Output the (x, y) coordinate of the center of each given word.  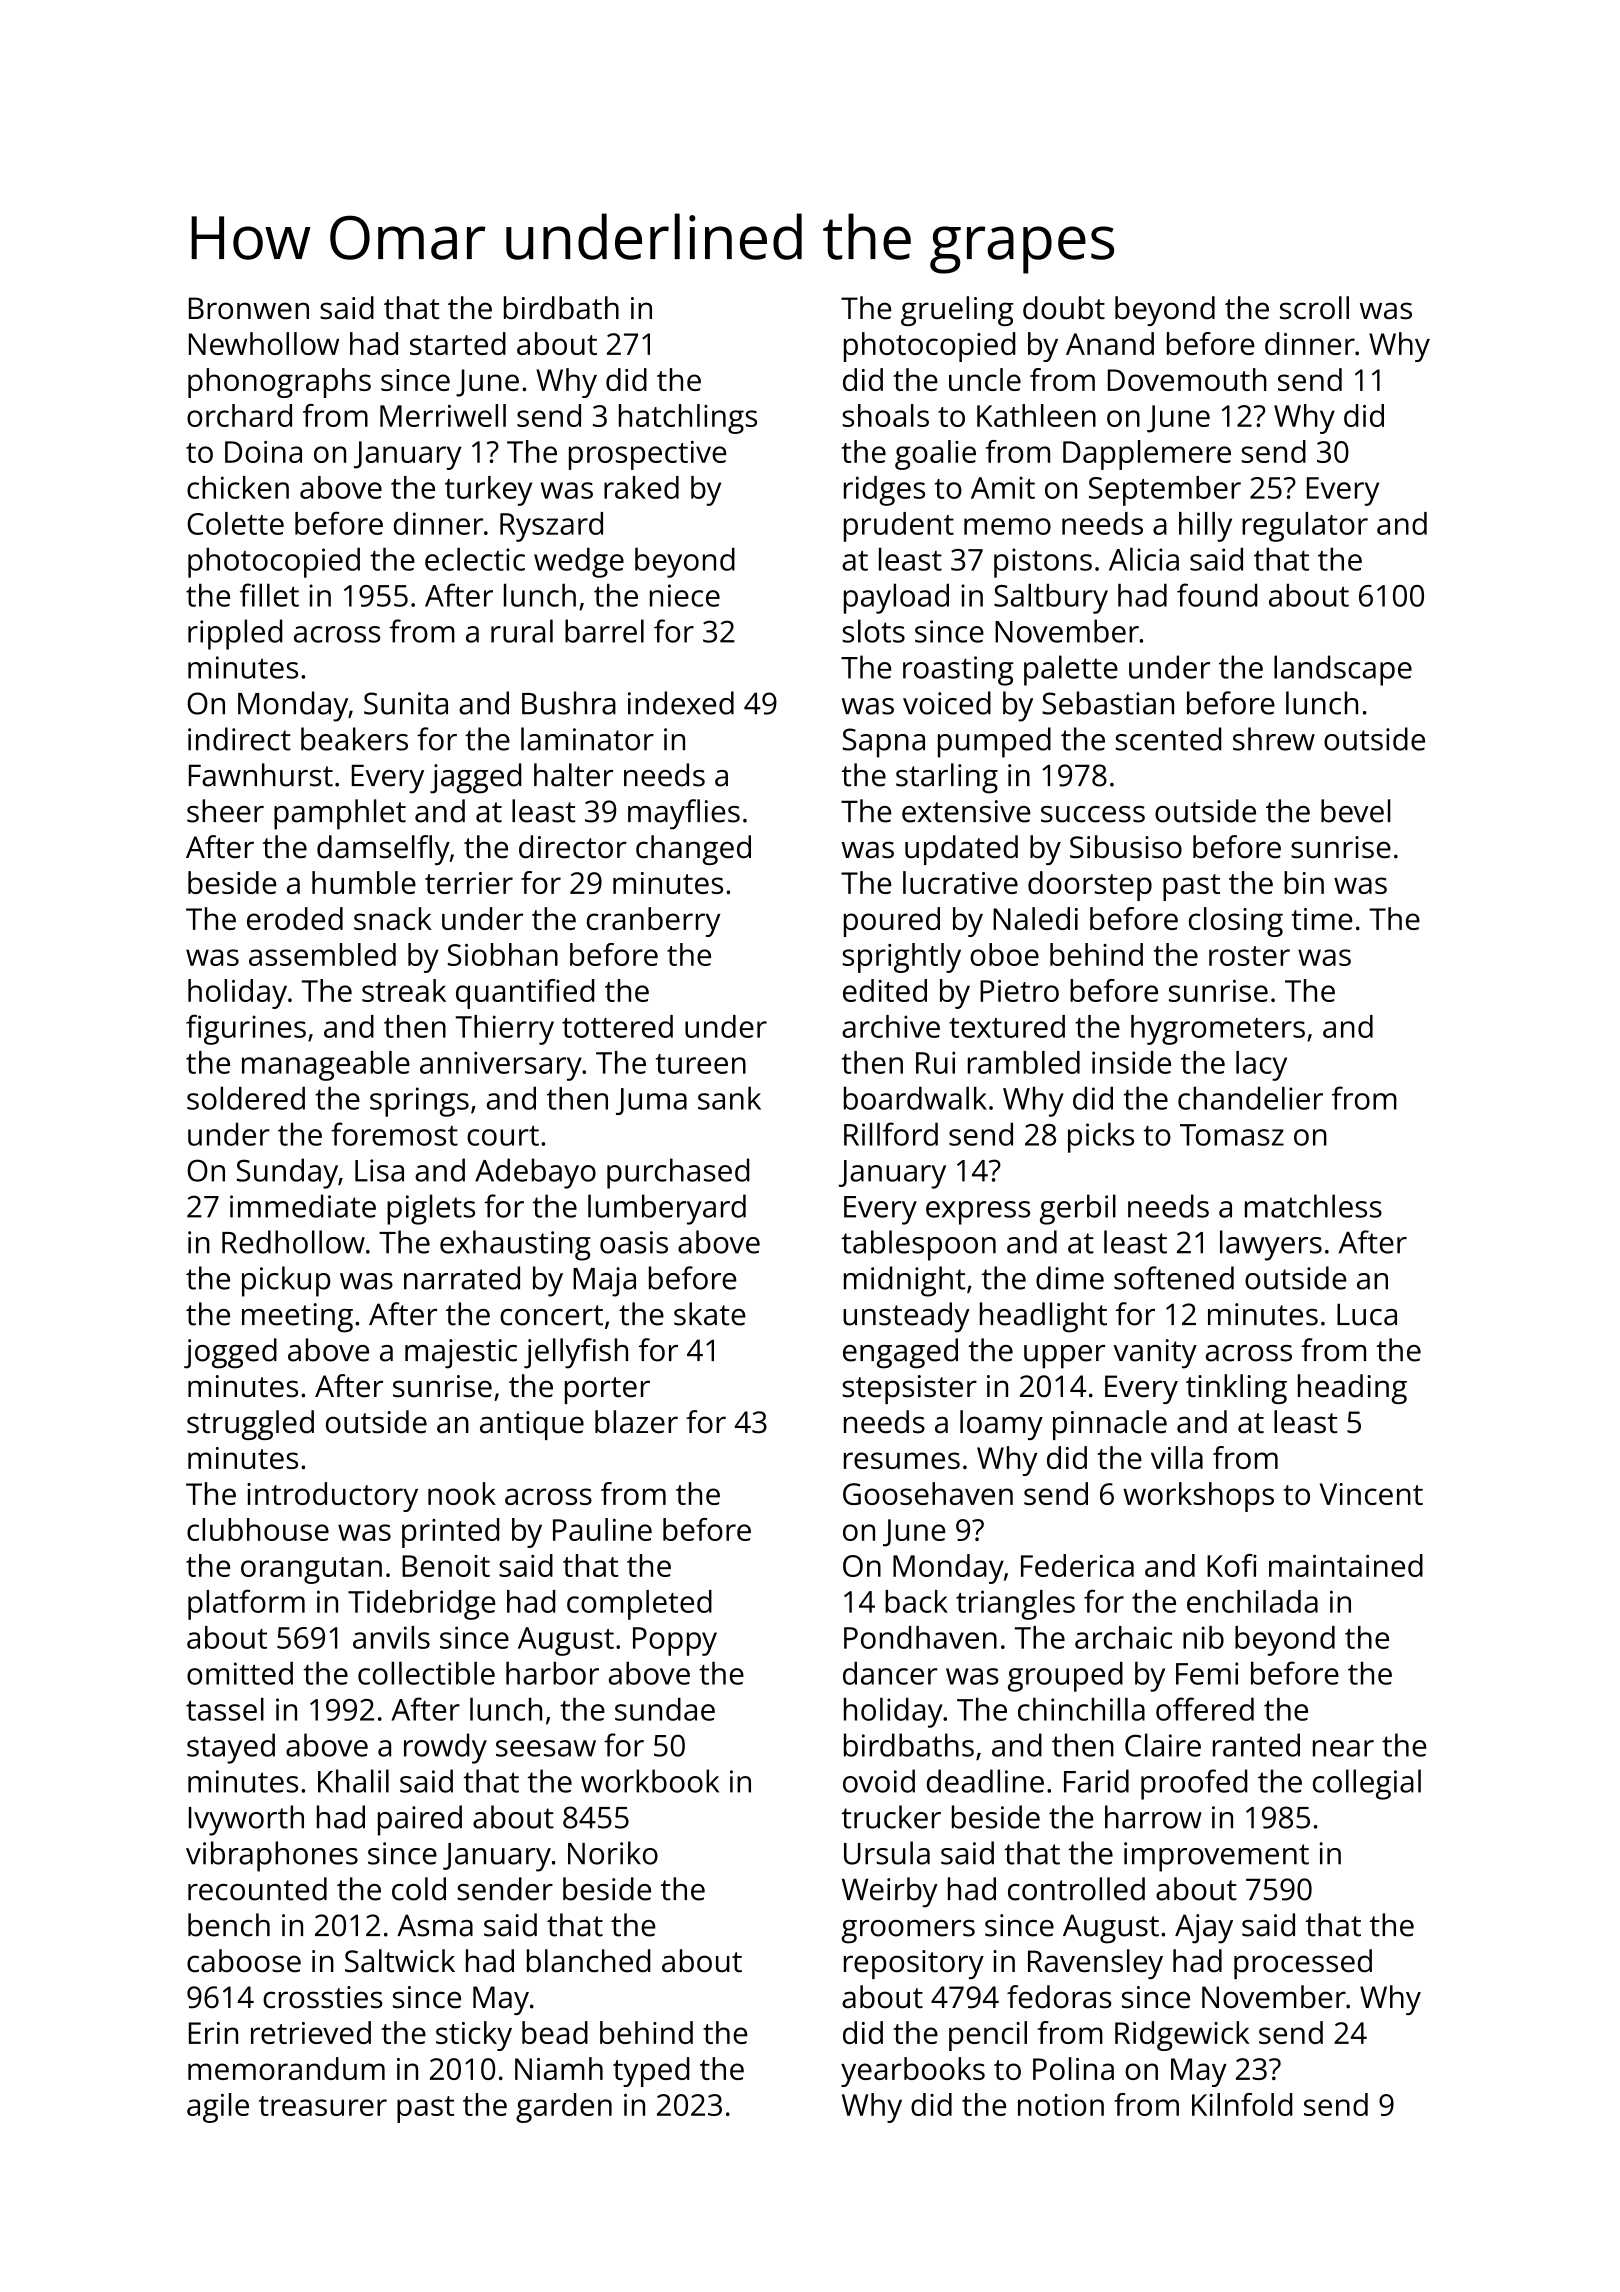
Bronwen (249, 308)
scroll (1314, 308)
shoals (886, 415)
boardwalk (915, 1098)
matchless (1313, 1206)
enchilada (1252, 1601)
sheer (225, 811)
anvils (391, 1637)
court (503, 1136)
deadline (985, 1781)
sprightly (902, 958)
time (1322, 919)
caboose (244, 1961)
